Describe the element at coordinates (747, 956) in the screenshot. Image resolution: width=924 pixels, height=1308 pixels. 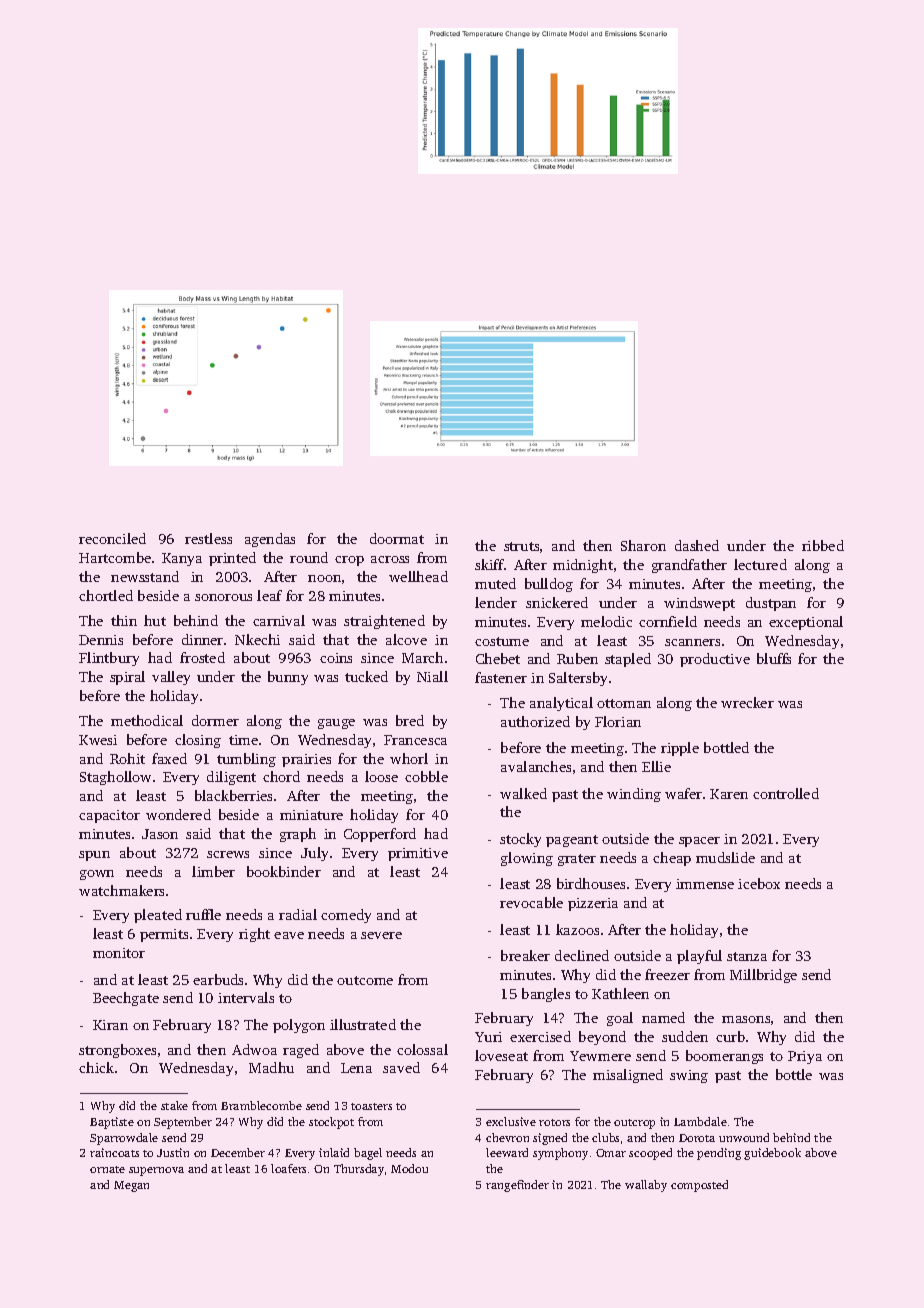
I see `stanza` at that location.
